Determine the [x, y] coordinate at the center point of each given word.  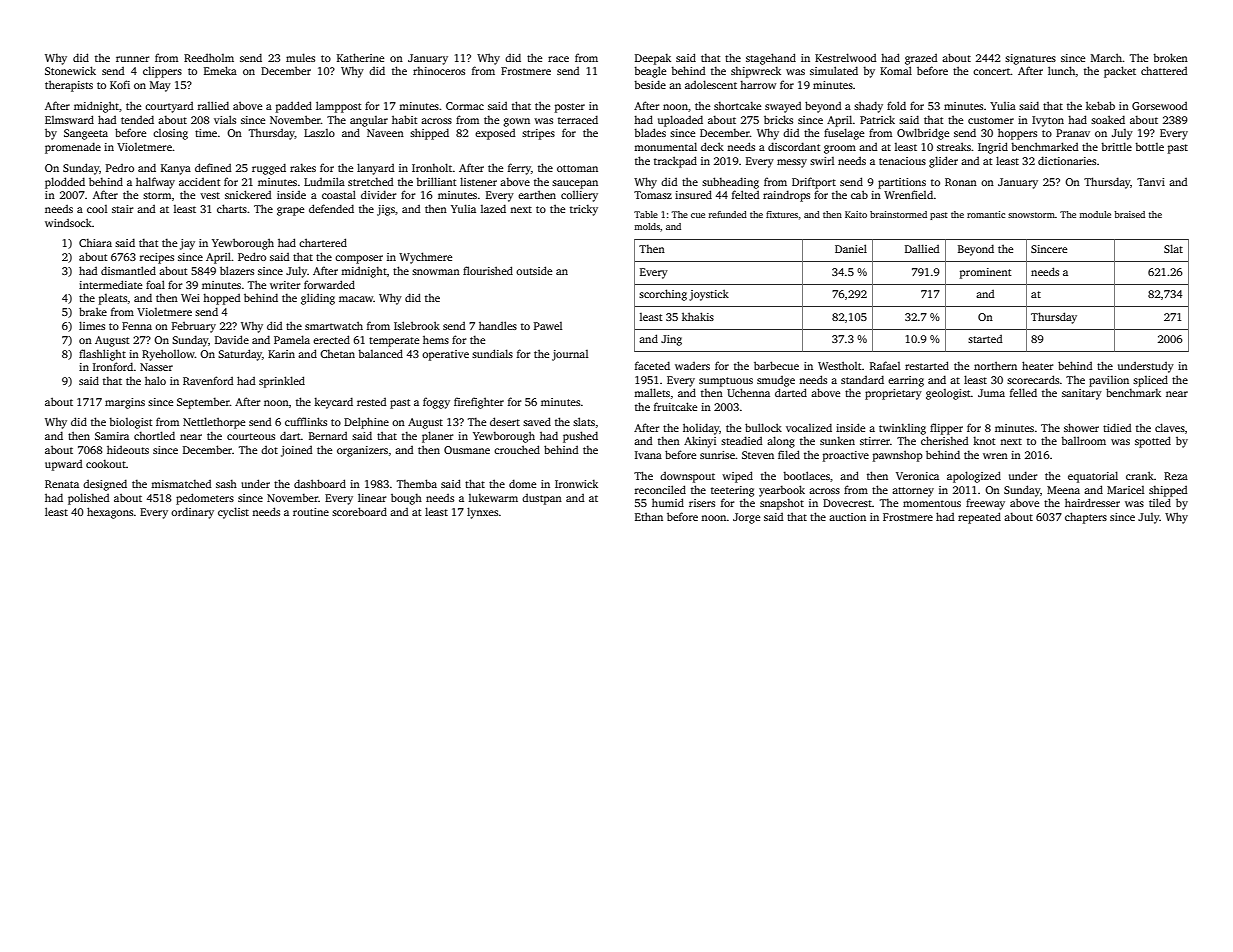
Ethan [649, 516]
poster [570, 108]
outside [534, 270]
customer [991, 120]
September [203, 403]
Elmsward [69, 119]
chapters [1086, 518]
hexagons [110, 513]
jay [187, 244]
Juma [991, 393]
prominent [985, 273]
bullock [763, 427]
